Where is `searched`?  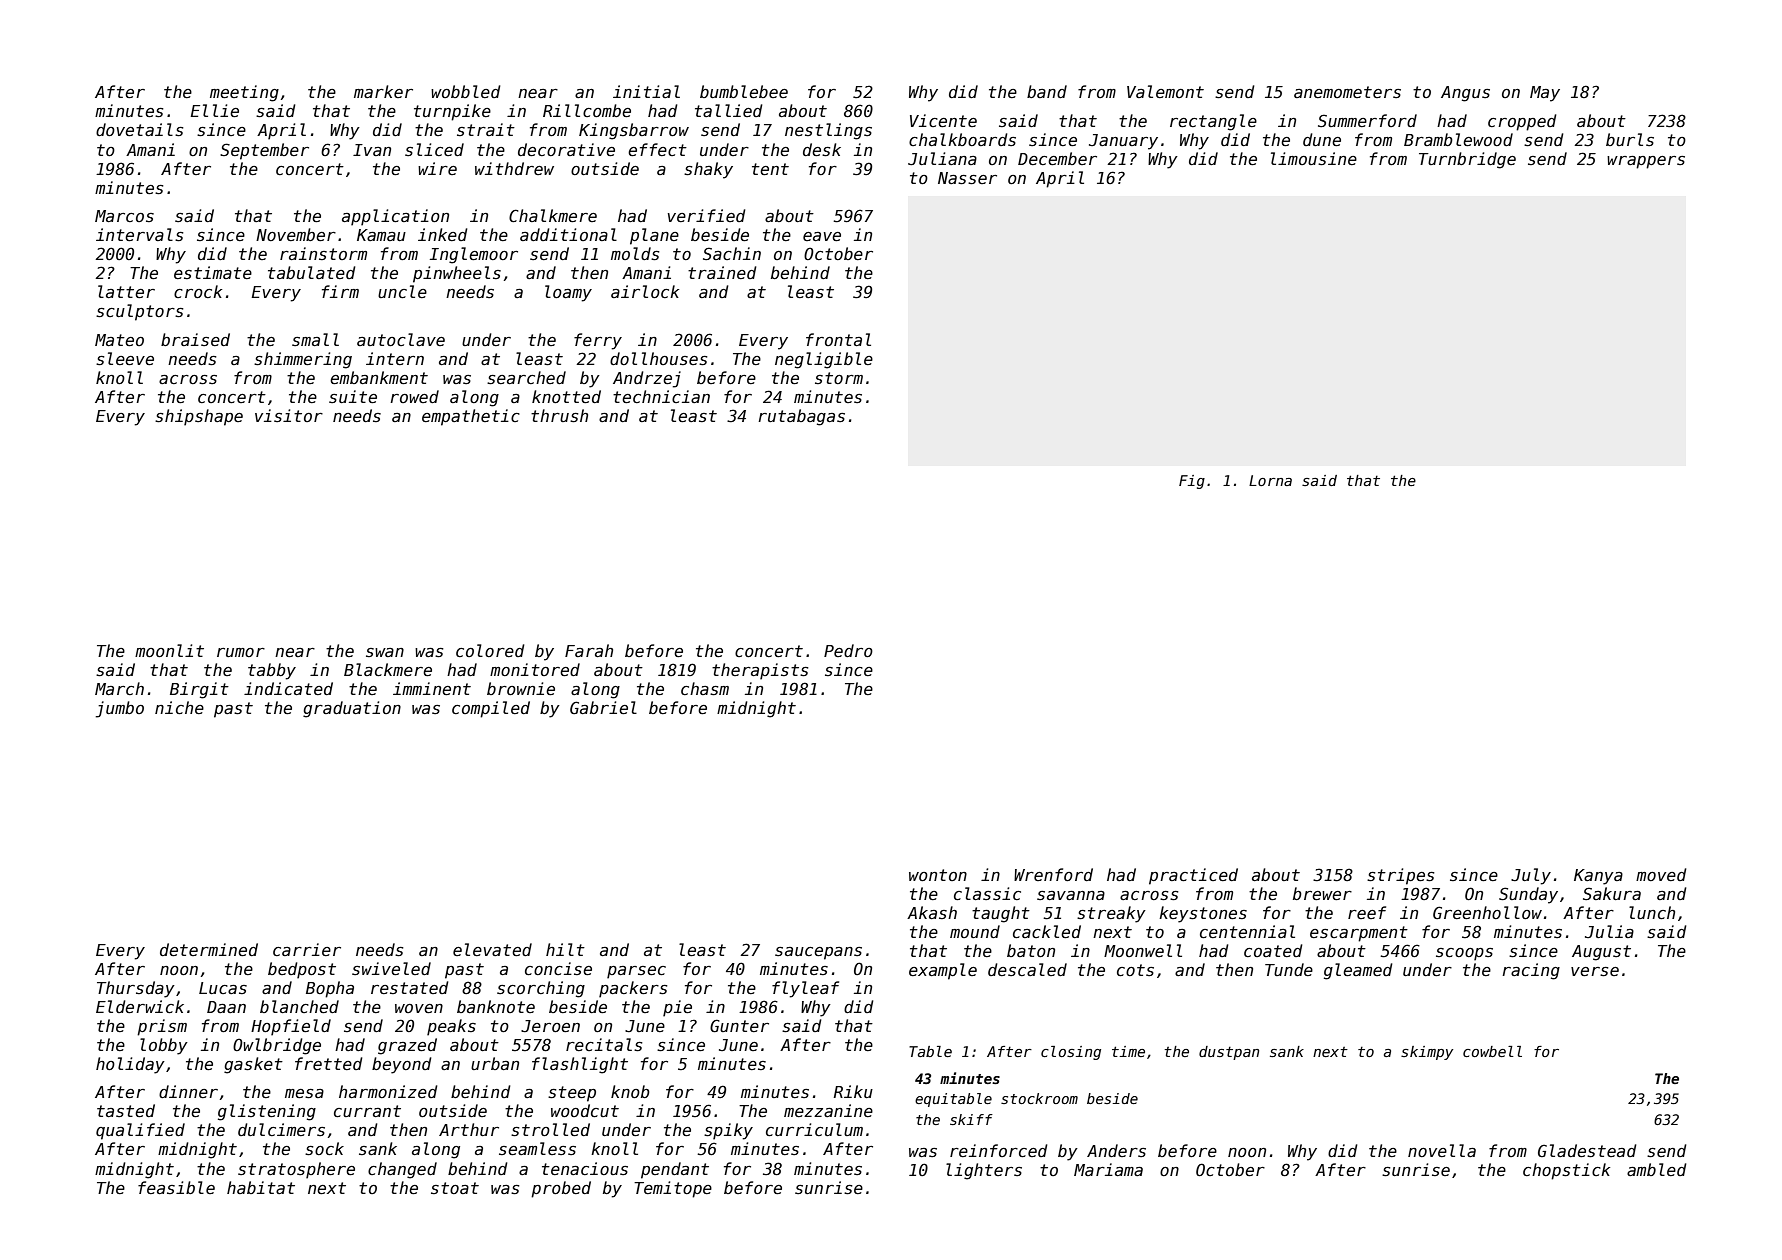
searched is located at coordinates (526, 378).
